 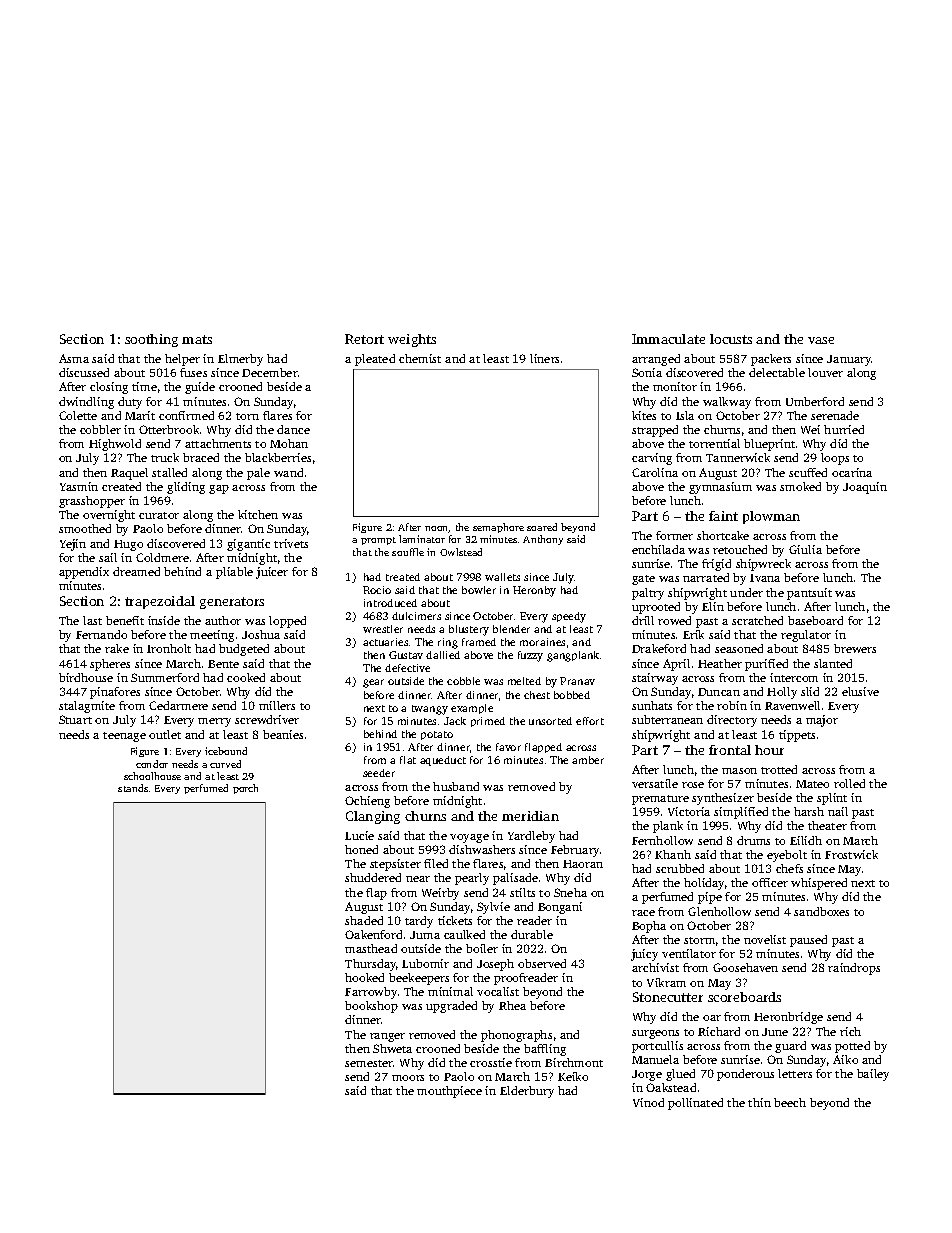 I want to click on twangy, so click(x=430, y=710).
